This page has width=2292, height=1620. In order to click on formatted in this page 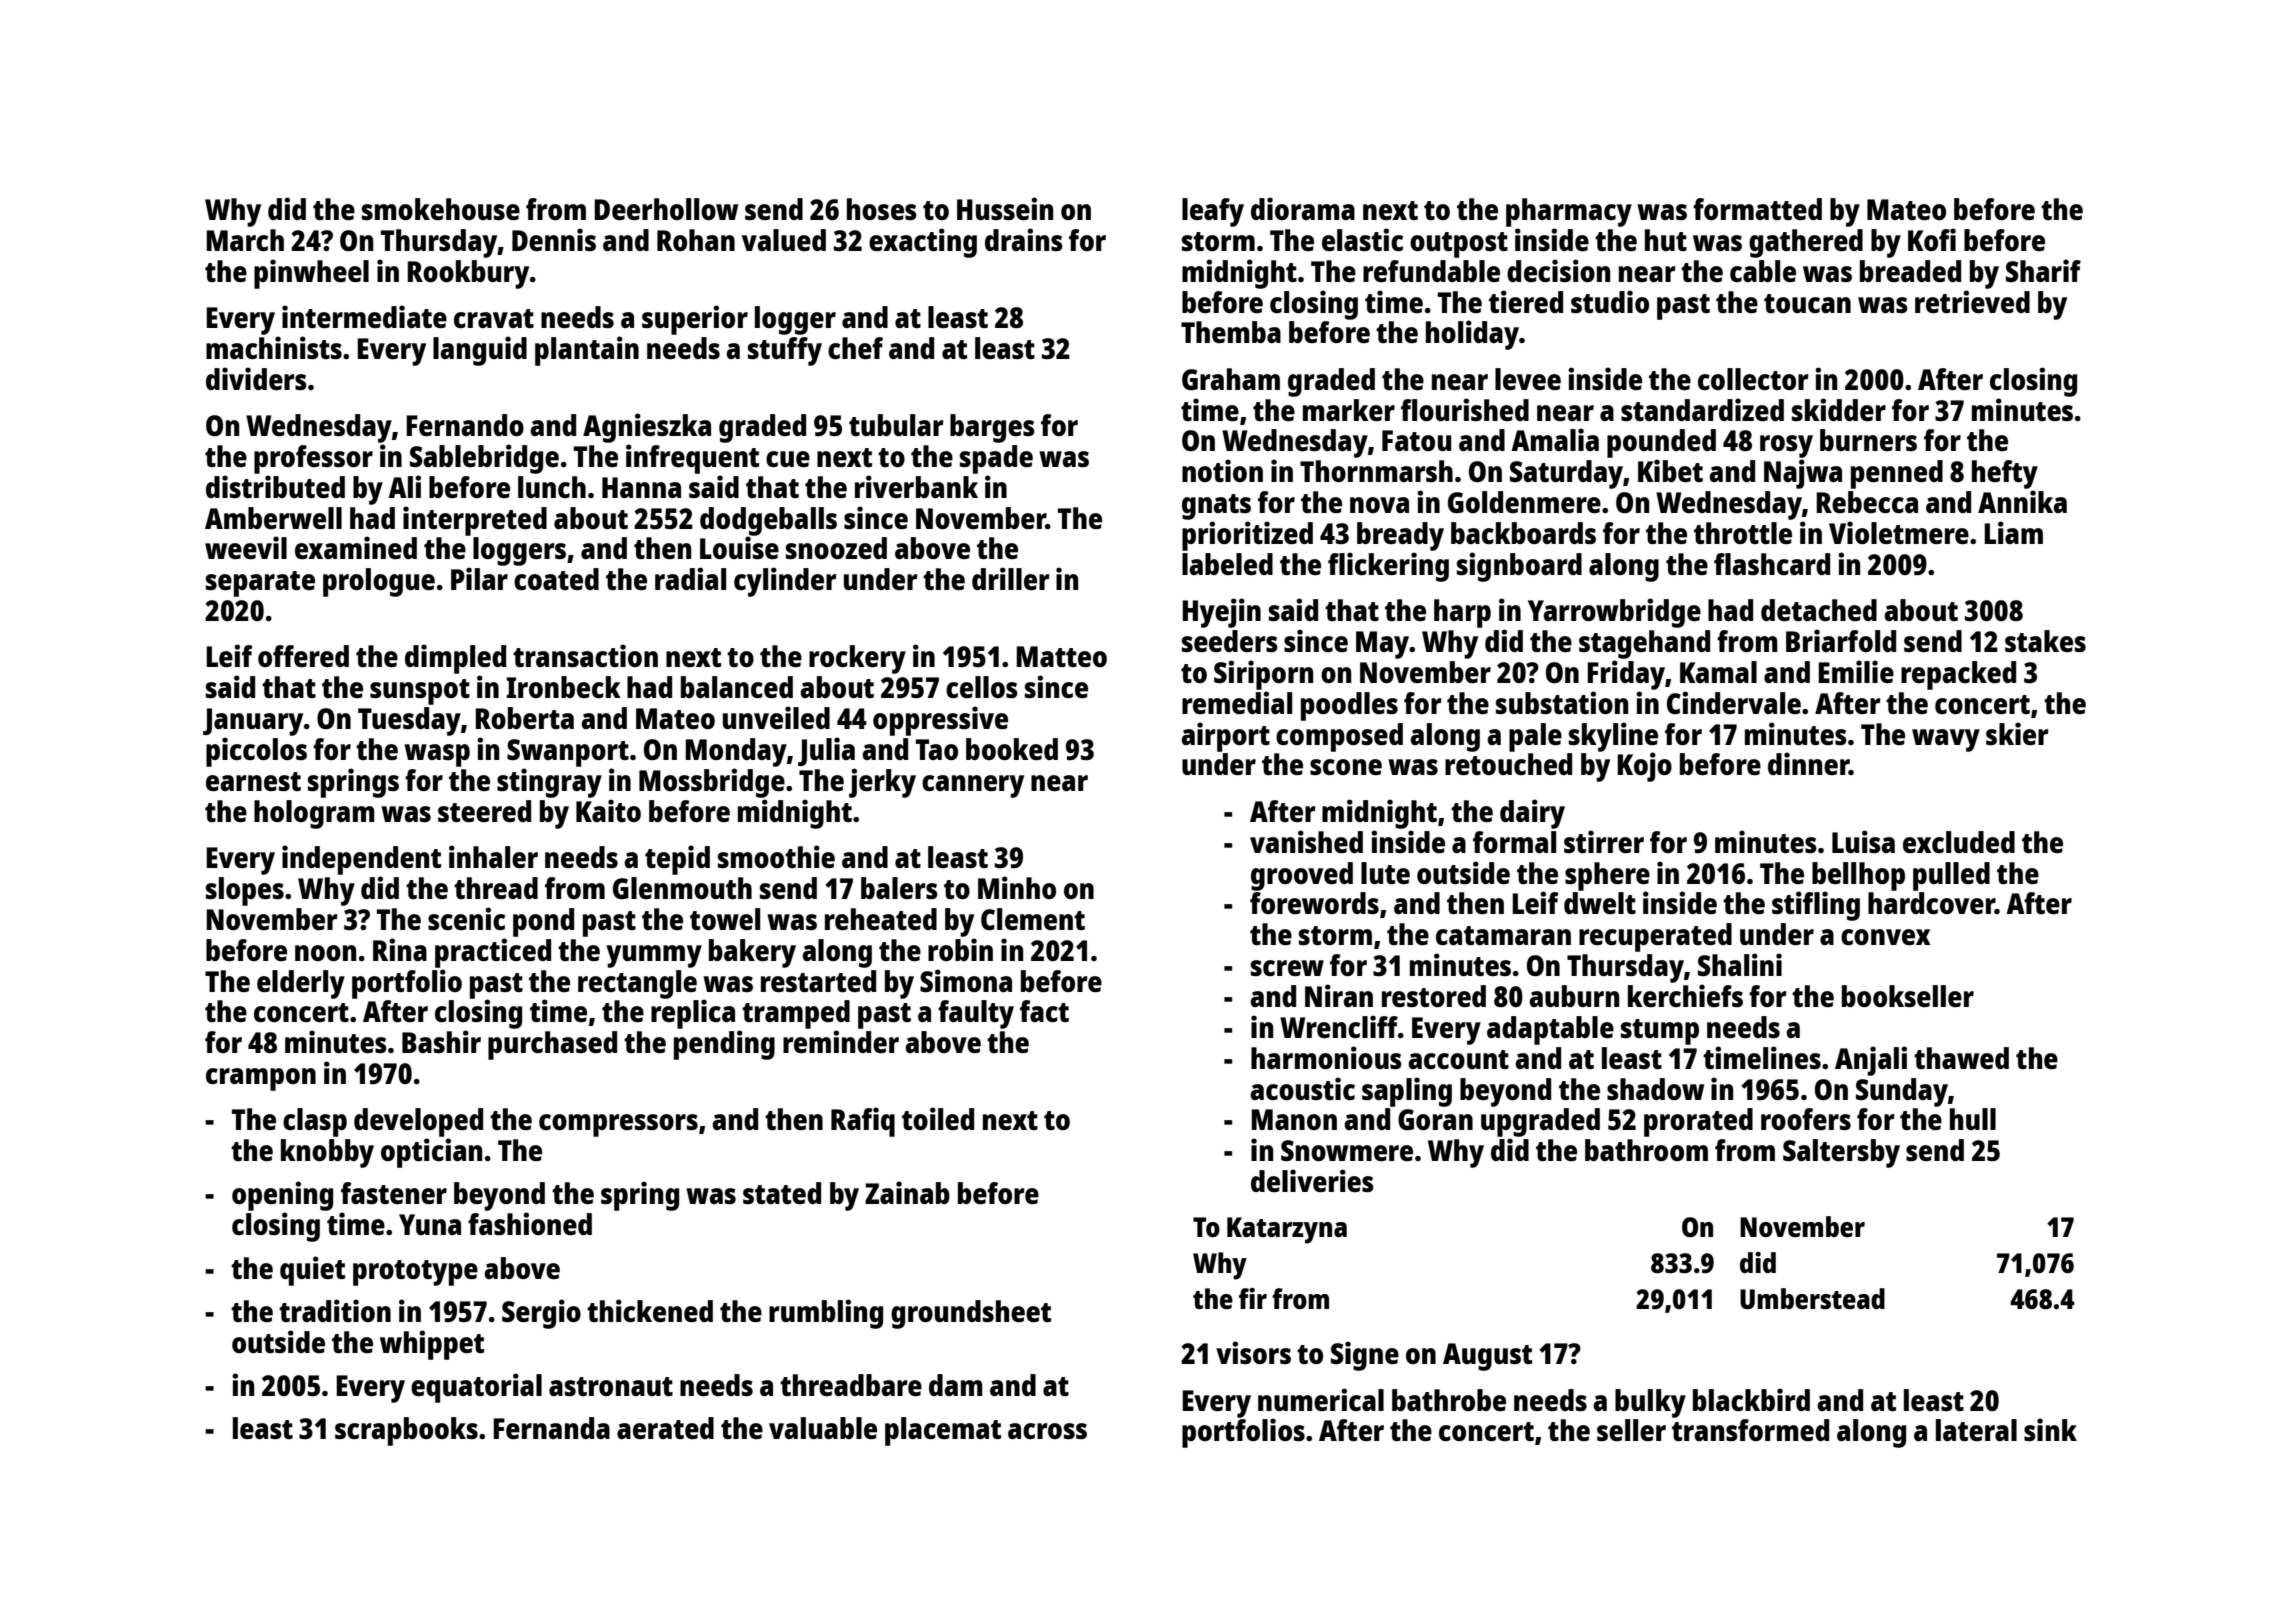, I will do `click(1757, 209)`.
